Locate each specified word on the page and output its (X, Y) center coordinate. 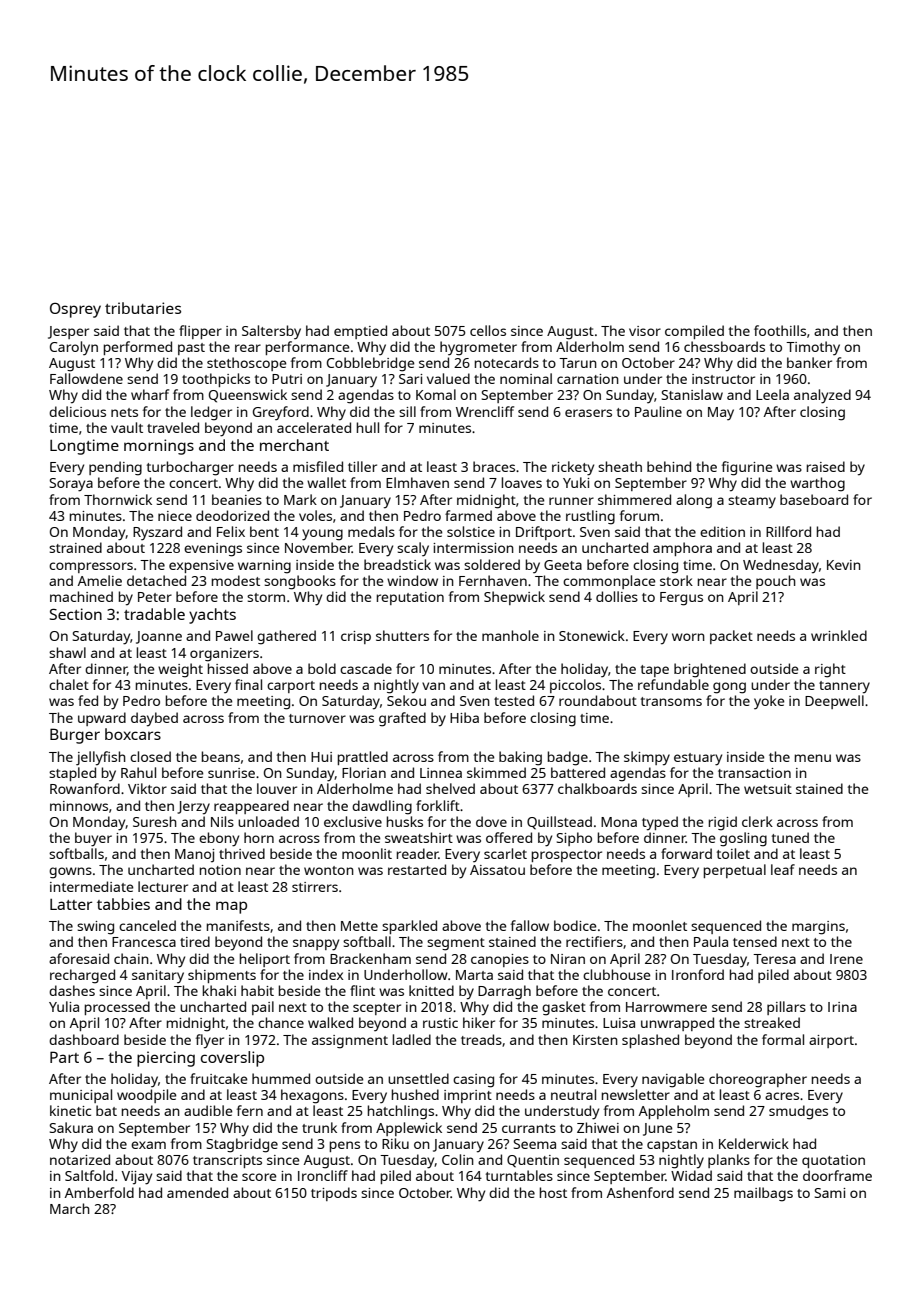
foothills (780, 330)
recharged (82, 976)
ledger (211, 413)
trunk (319, 1127)
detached (156, 580)
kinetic (70, 1110)
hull (368, 427)
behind (669, 466)
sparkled (409, 927)
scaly (413, 549)
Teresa (774, 959)
